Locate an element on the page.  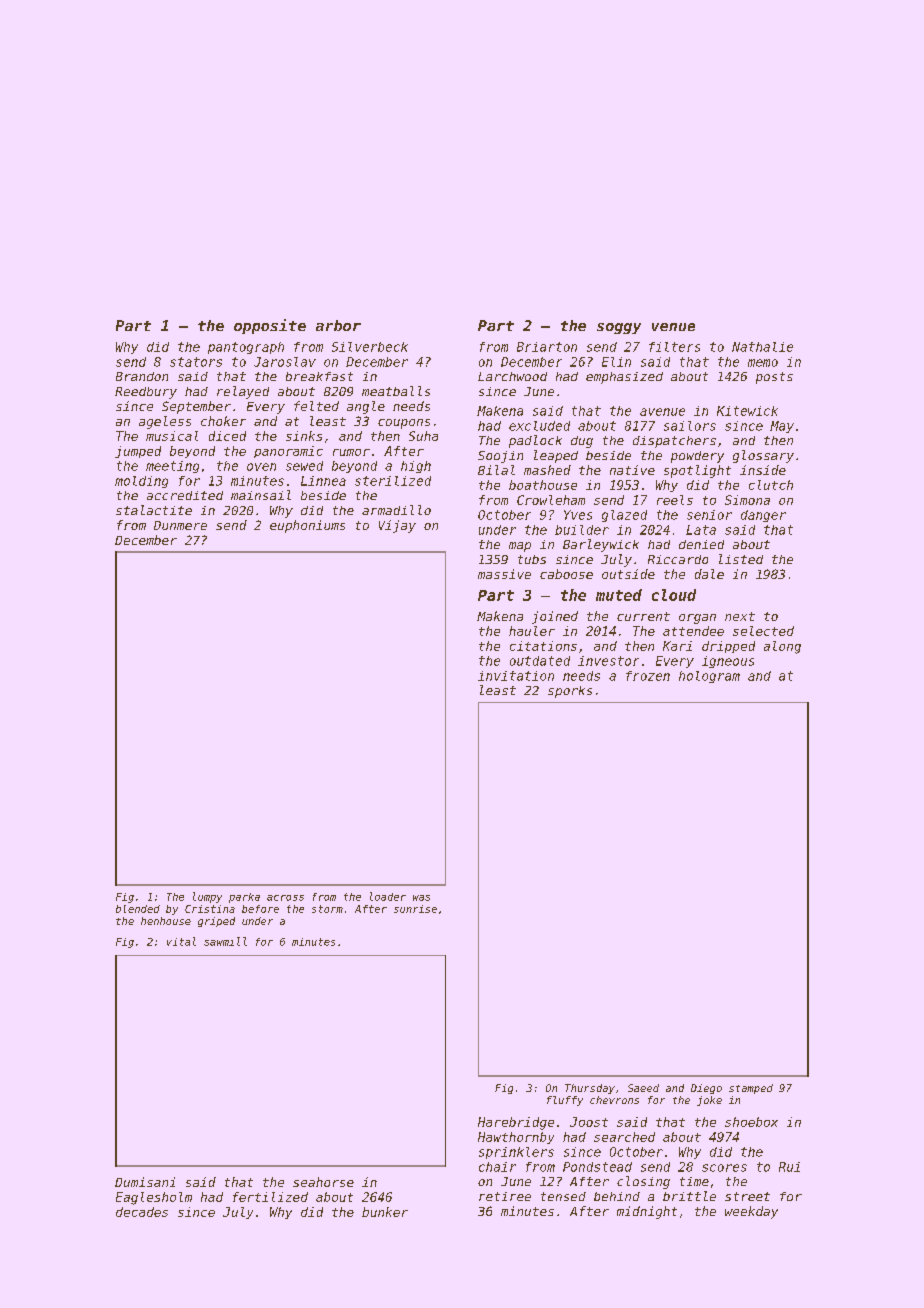
frozen is located at coordinates (648, 676).
